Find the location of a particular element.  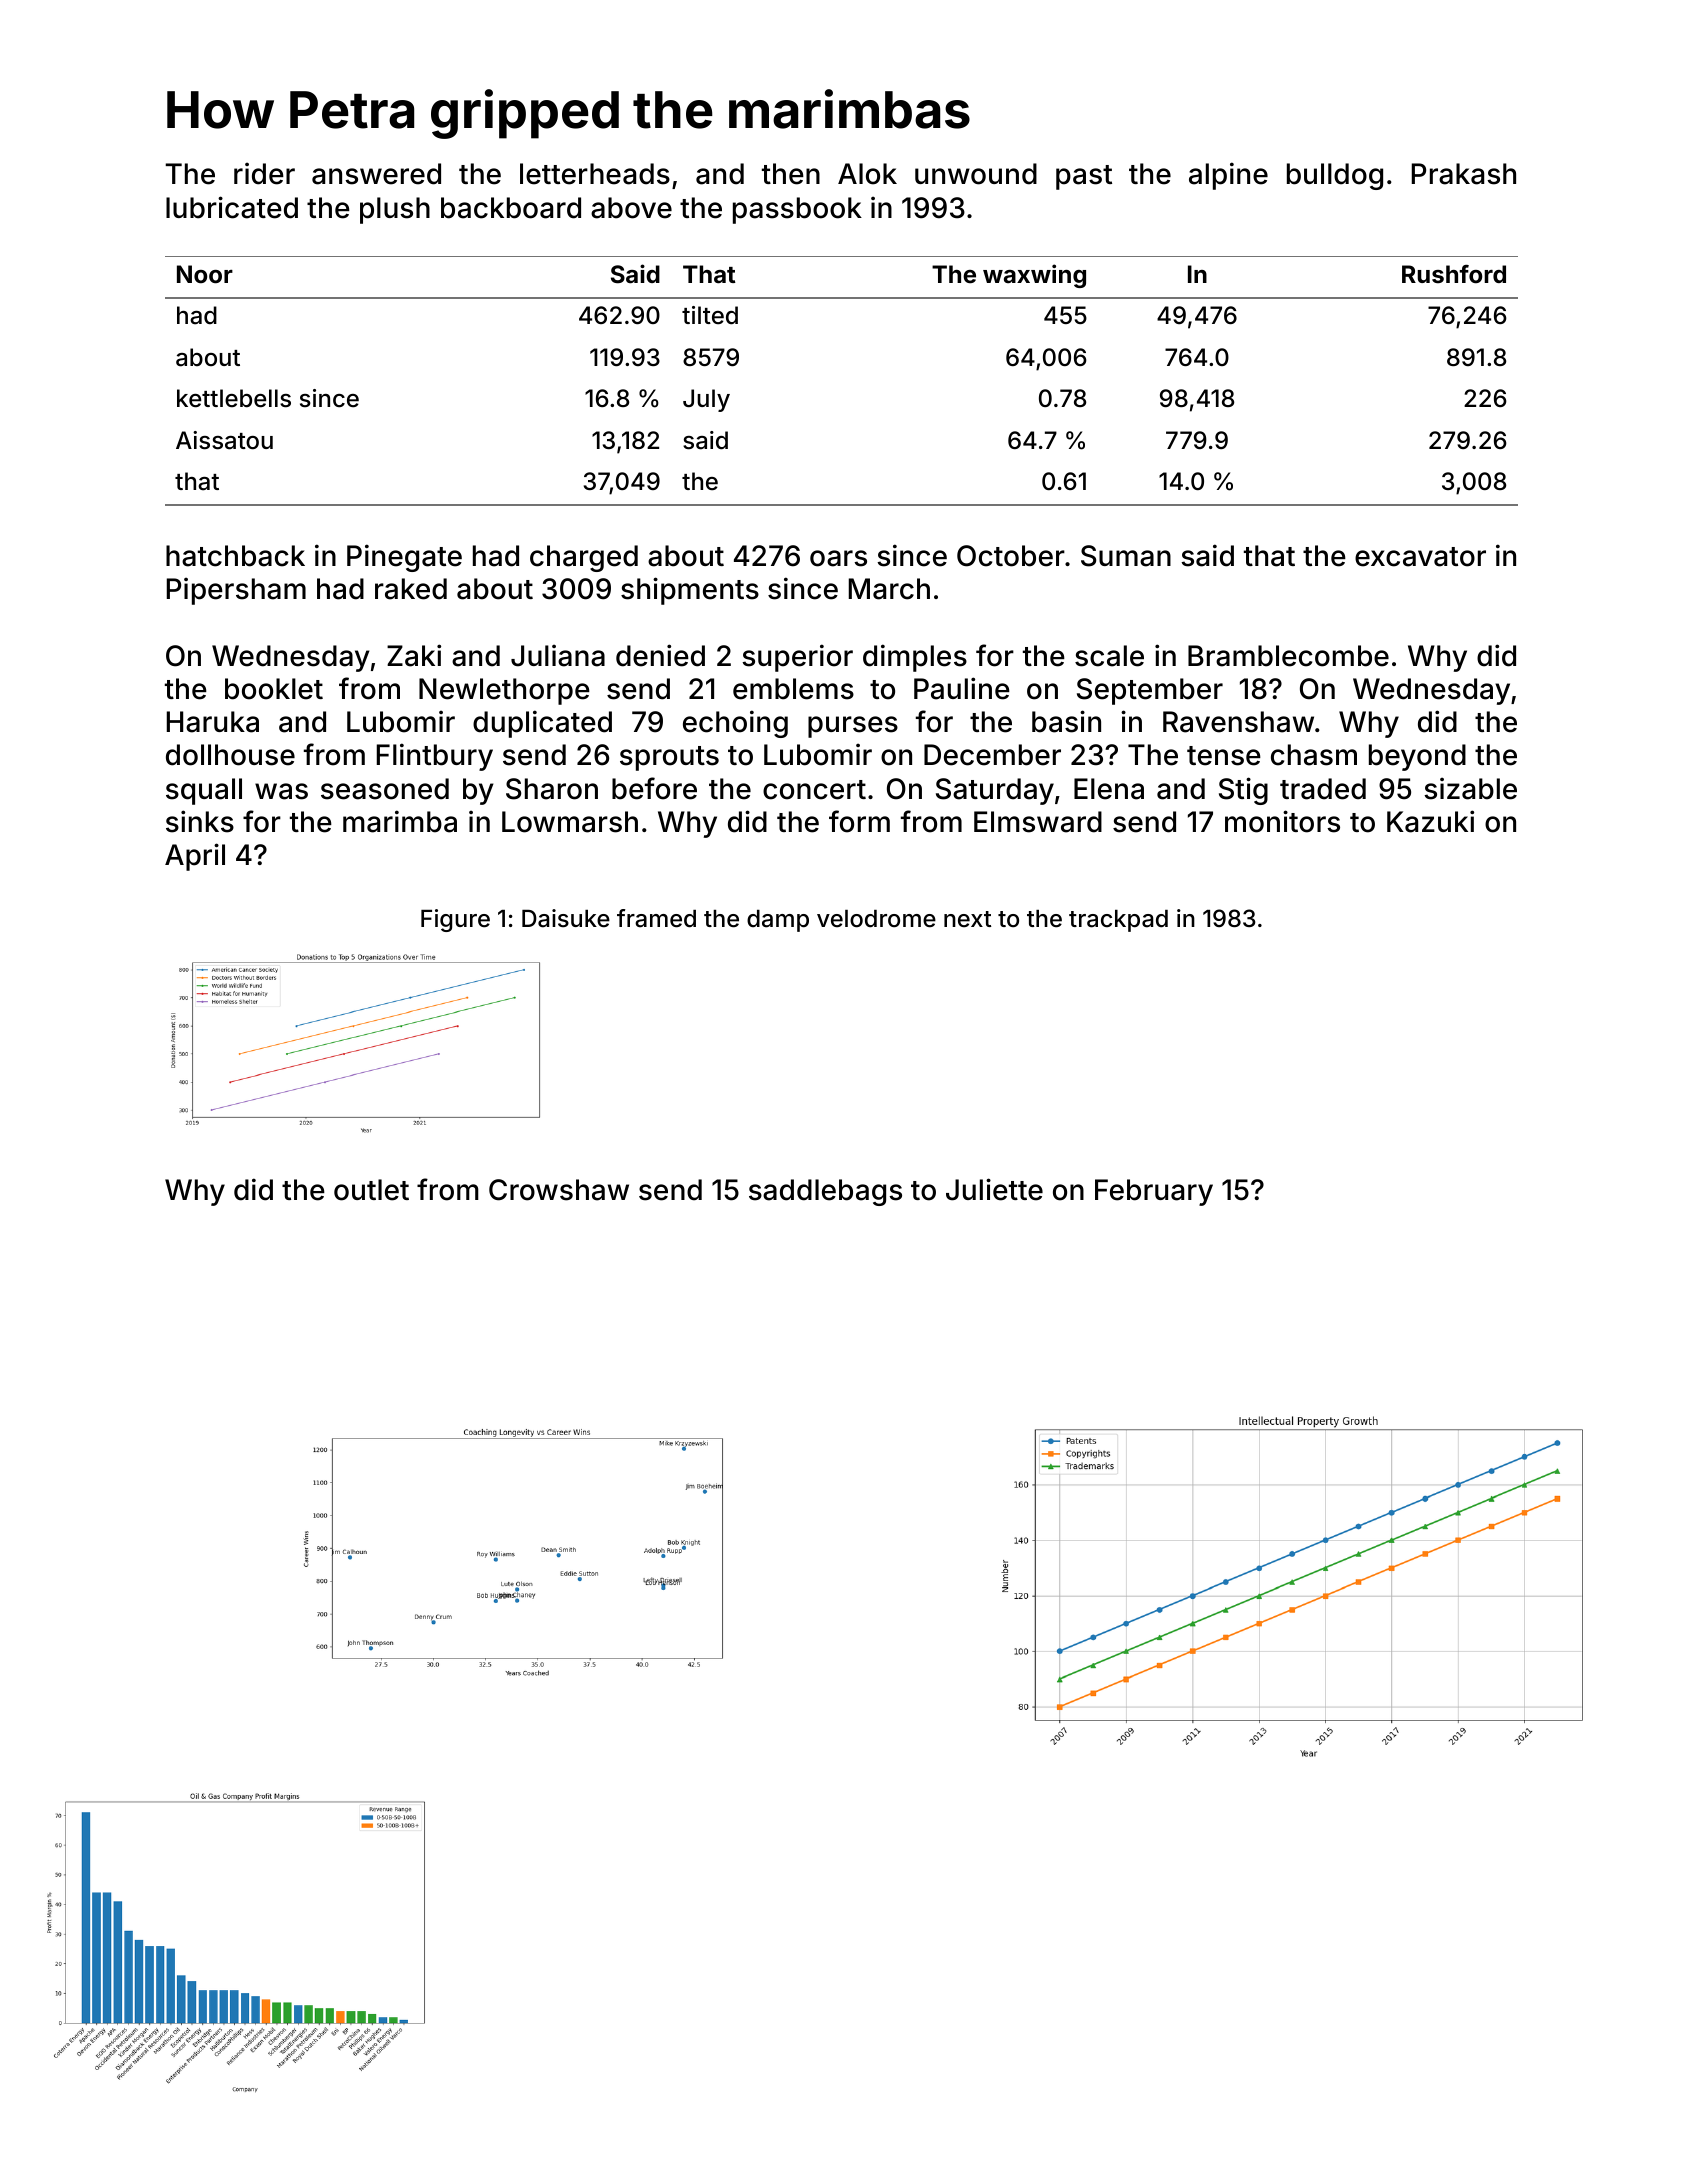

outlet is located at coordinates (371, 1190).
